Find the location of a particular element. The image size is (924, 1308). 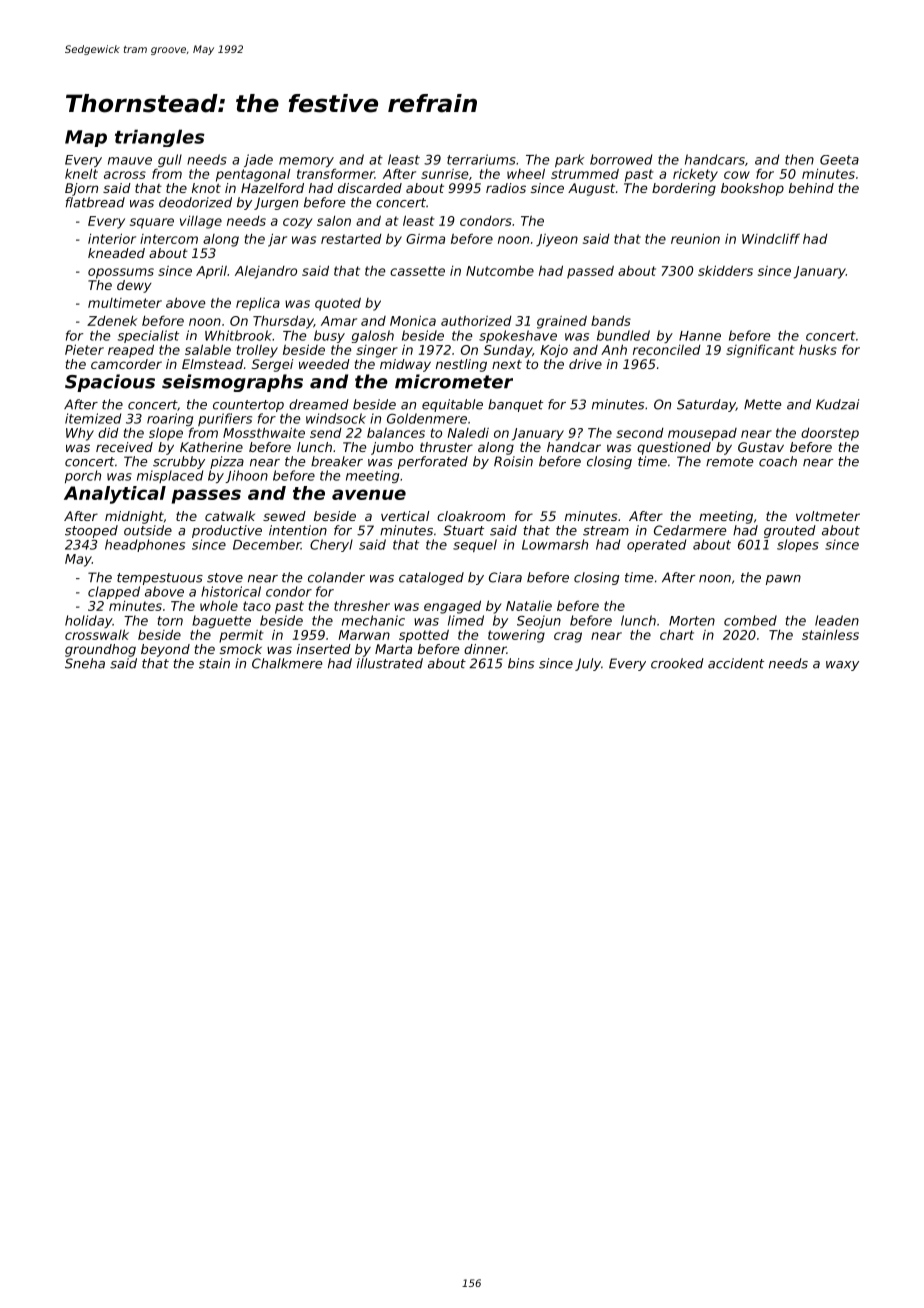

voltmeter is located at coordinates (828, 516).
